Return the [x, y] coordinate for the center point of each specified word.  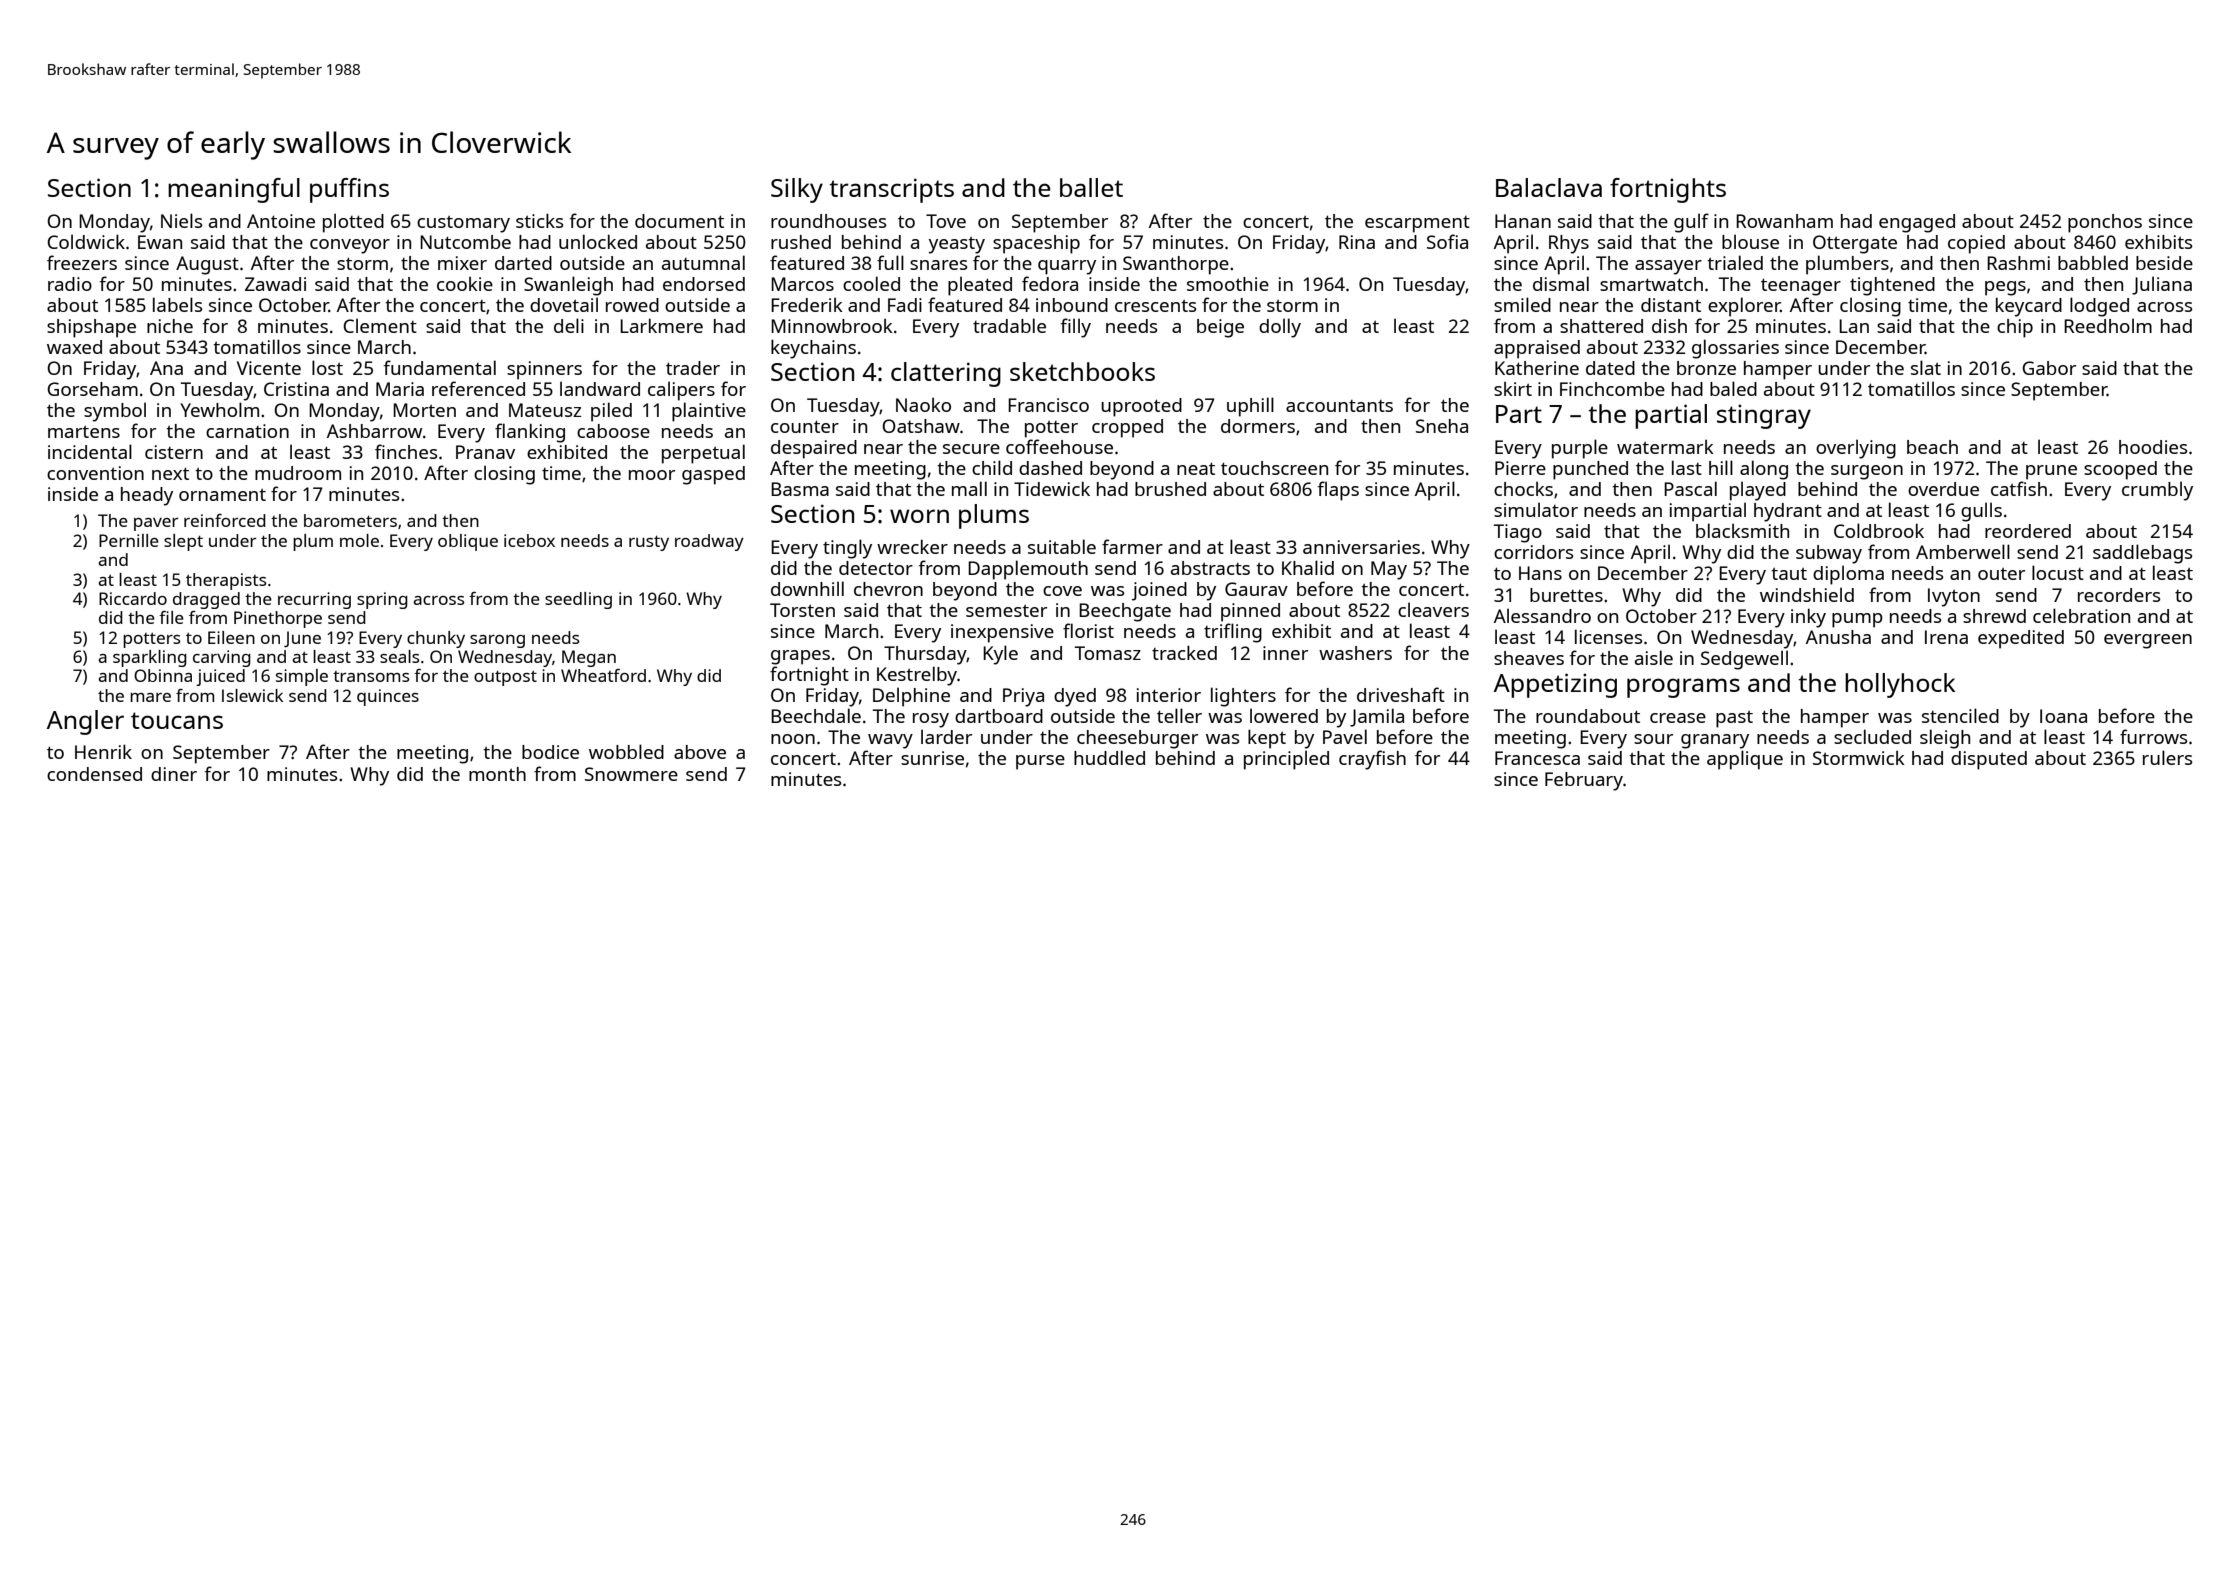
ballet [1091, 187]
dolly [1280, 328]
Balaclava [1549, 187]
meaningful [234, 190]
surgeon [1867, 472]
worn [919, 516]
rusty [649, 543]
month [497, 774]
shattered [1601, 326]
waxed [74, 347]
